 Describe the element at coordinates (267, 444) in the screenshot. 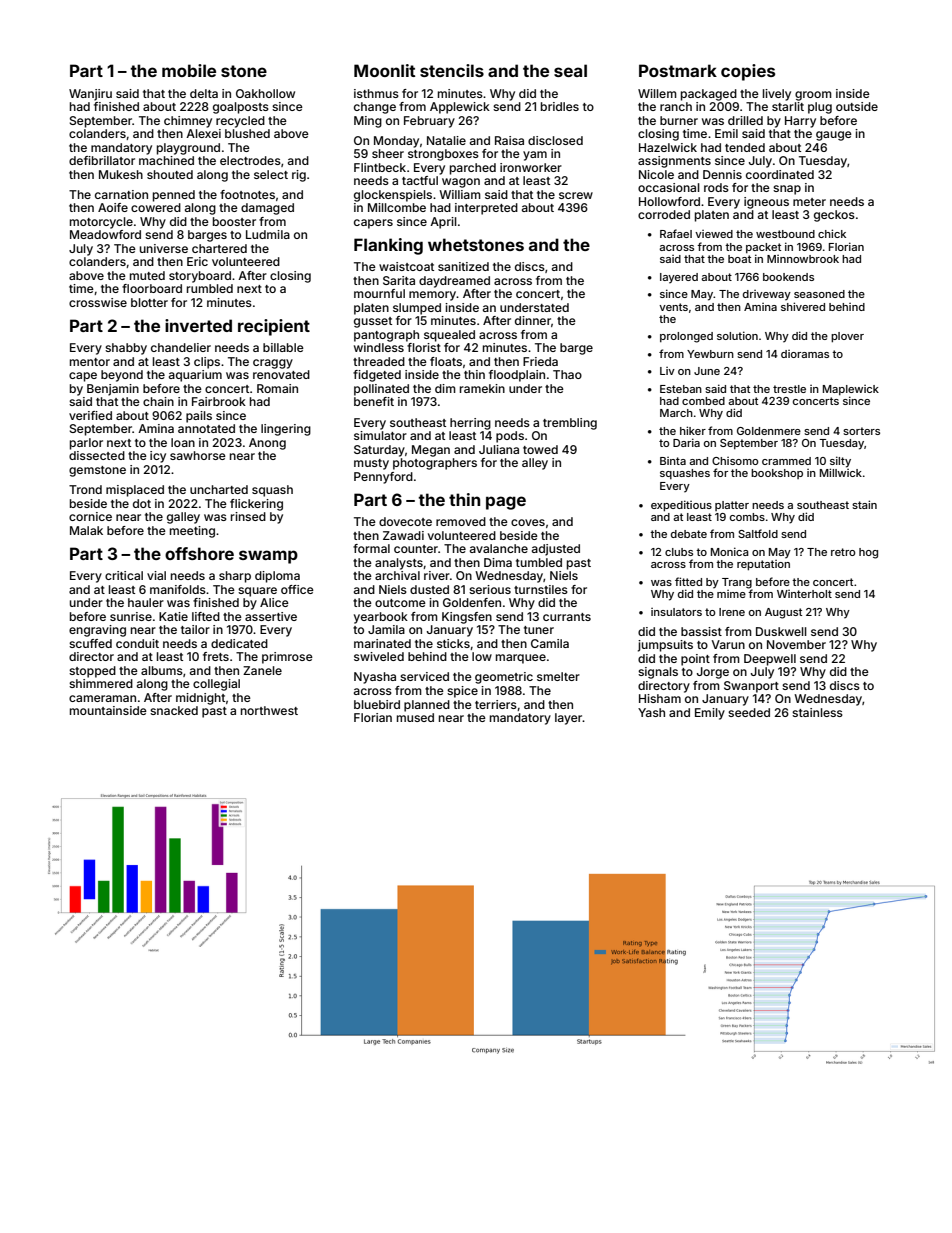

I see `Anong` at that location.
